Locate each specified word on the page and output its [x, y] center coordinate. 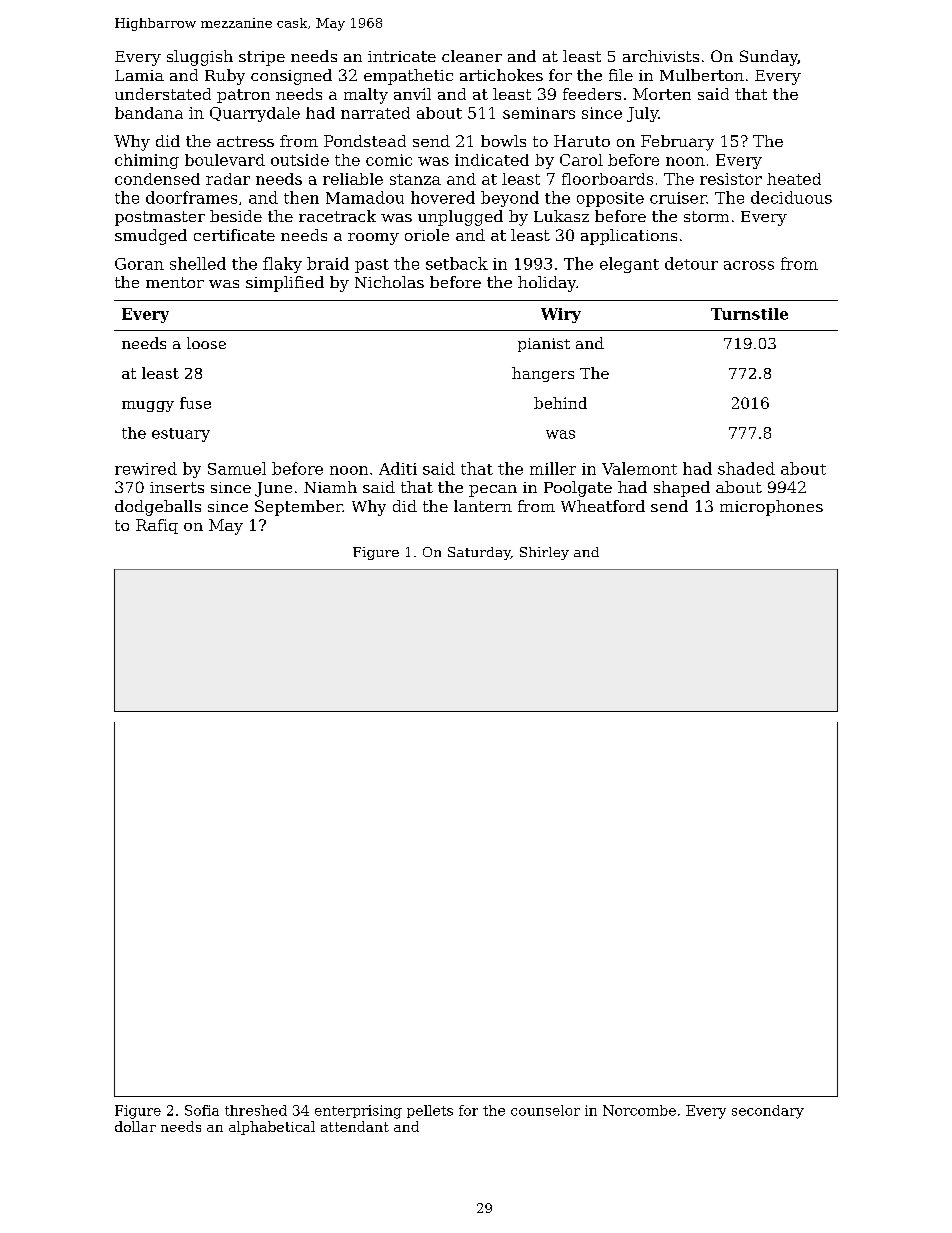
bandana [149, 113]
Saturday [479, 553]
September [298, 508]
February [677, 143]
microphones [771, 508]
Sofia [202, 1110]
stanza [415, 179]
